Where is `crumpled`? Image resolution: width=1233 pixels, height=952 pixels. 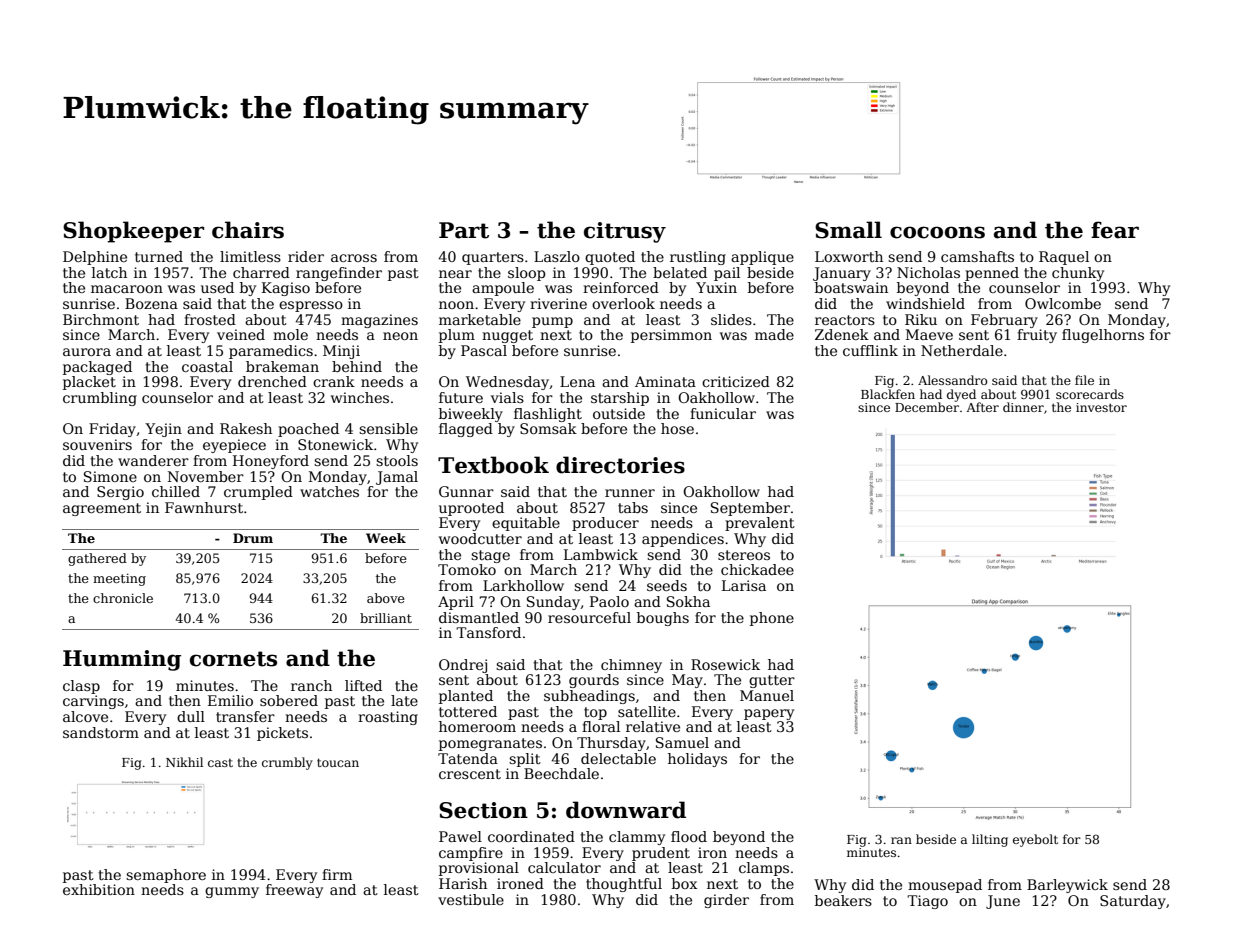
crumpled is located at coordinates (258, 493).
